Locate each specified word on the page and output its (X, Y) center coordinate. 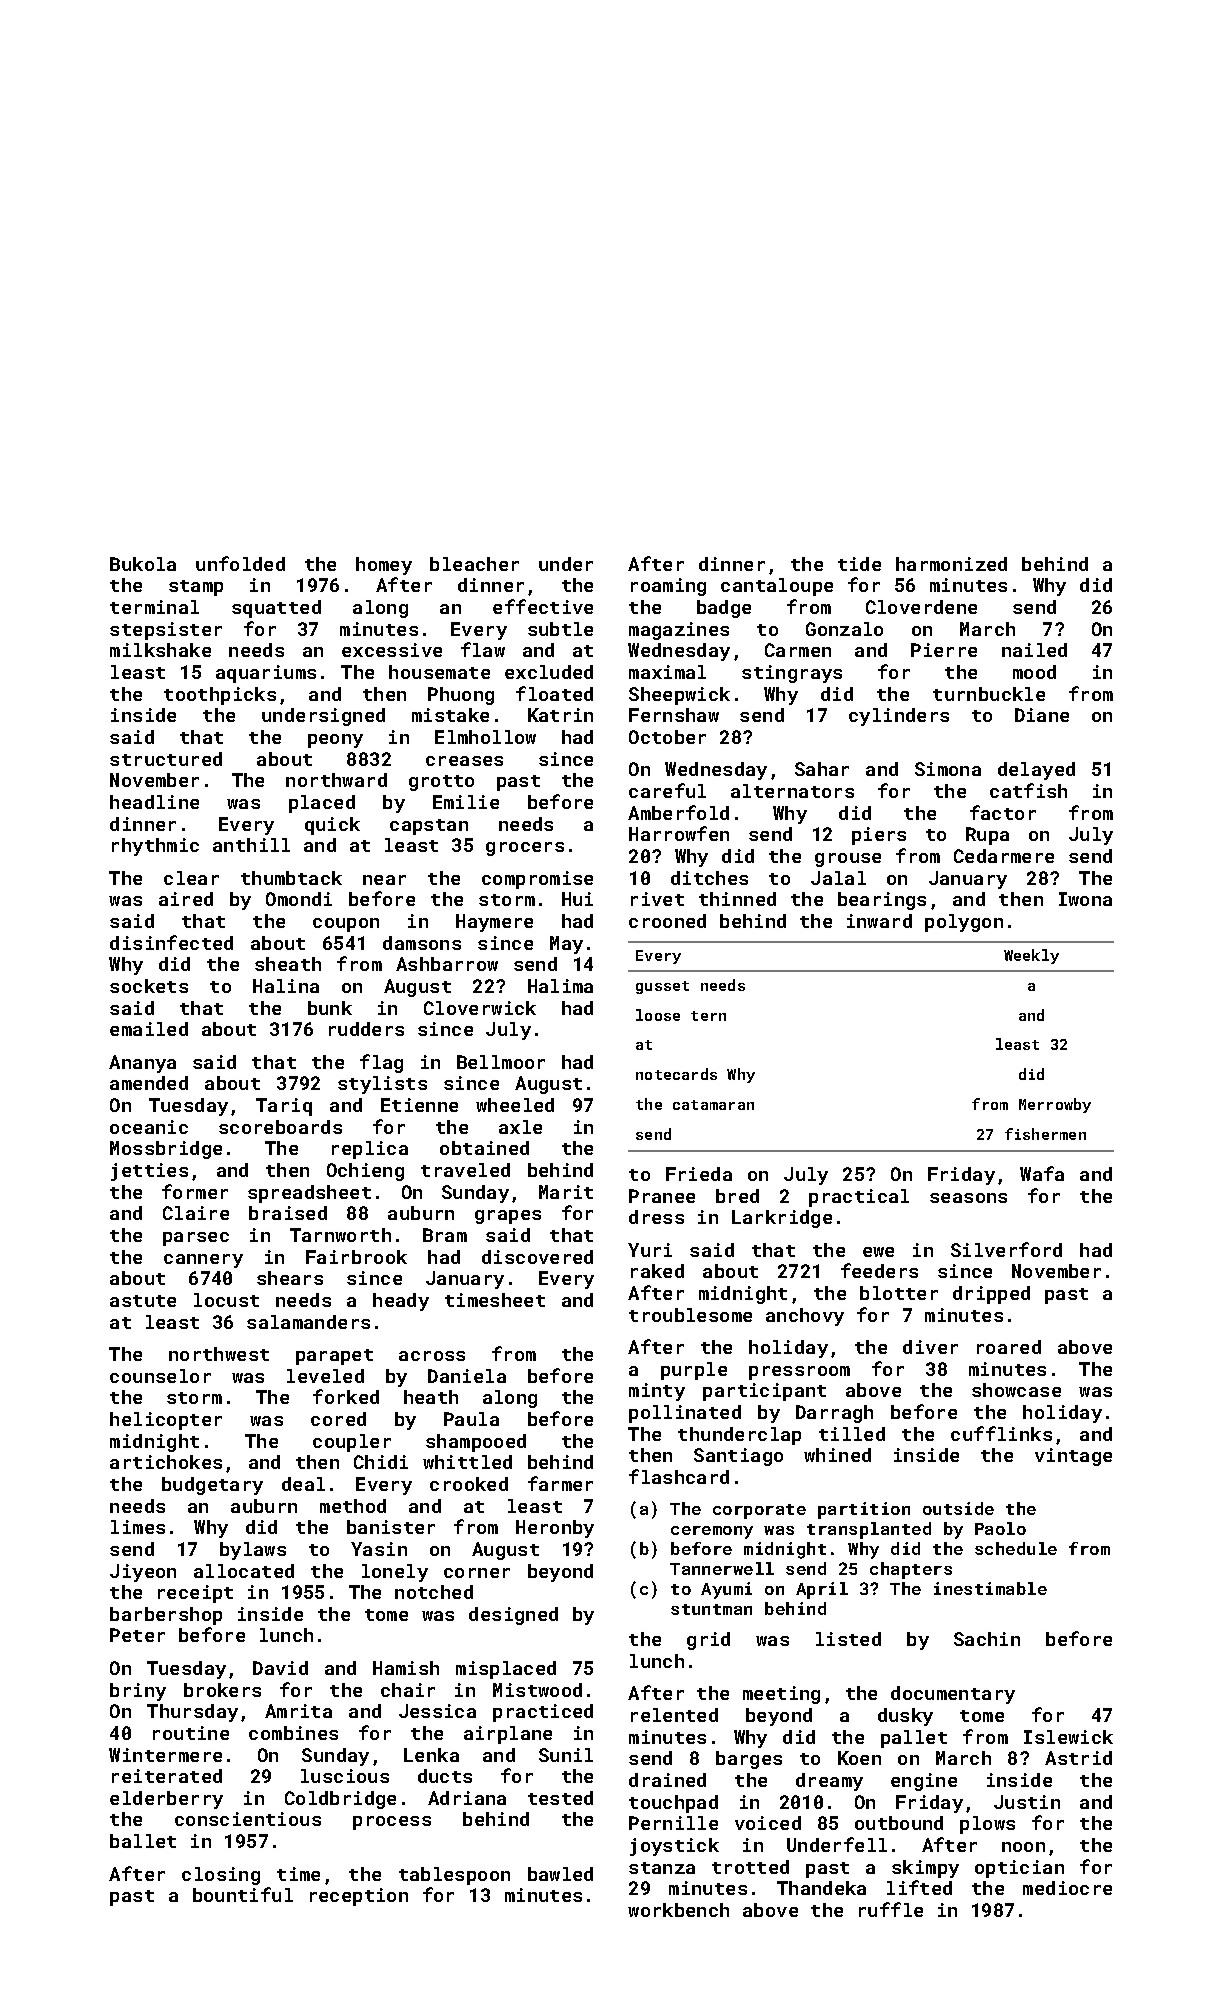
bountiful (243, 1894)
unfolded (240, 563)
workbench (678, 1910)
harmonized (951, 564)
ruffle (891, 1909)
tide (859, 564)
